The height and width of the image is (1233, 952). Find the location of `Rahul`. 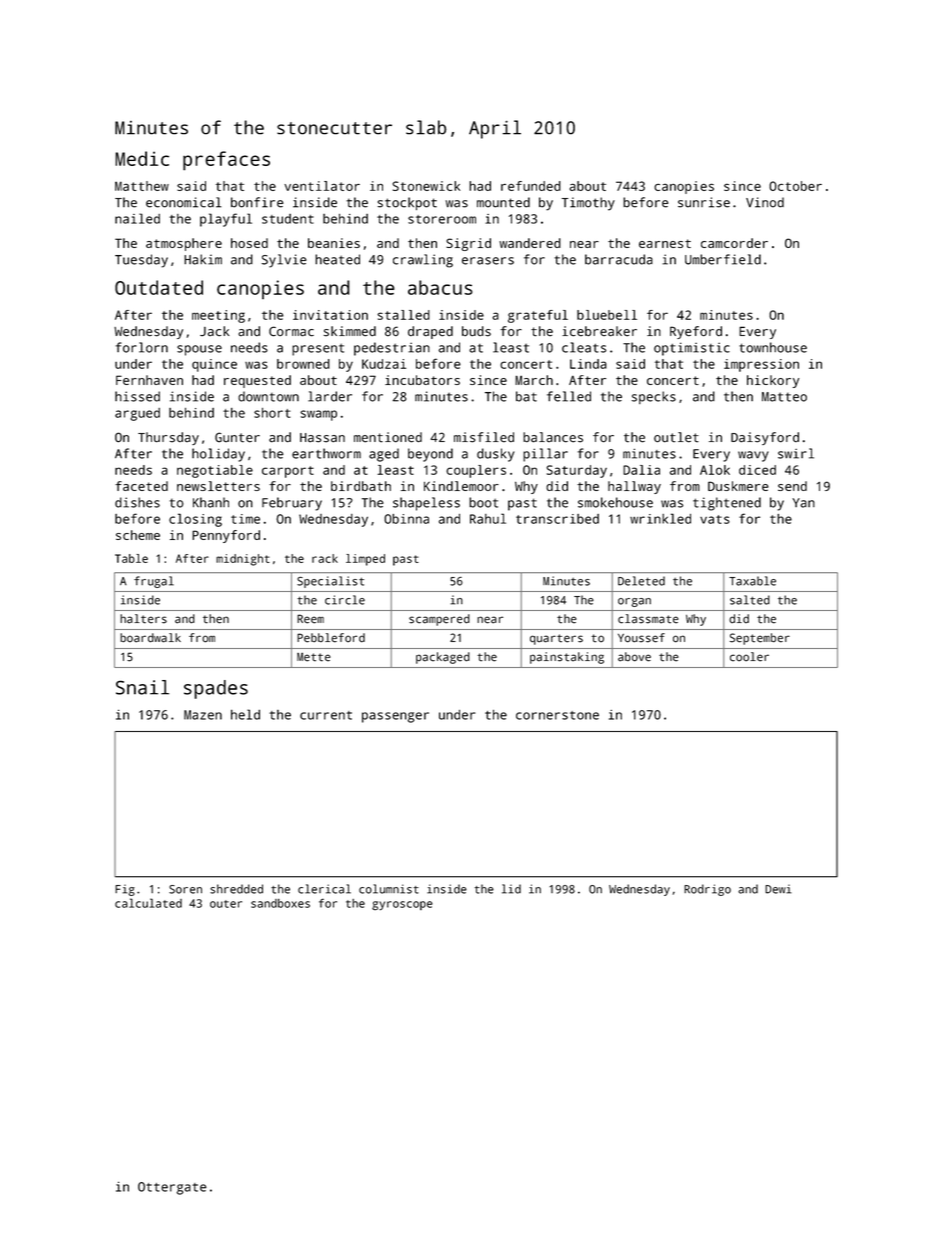

Rahul is located at coordinates (488, 518).
